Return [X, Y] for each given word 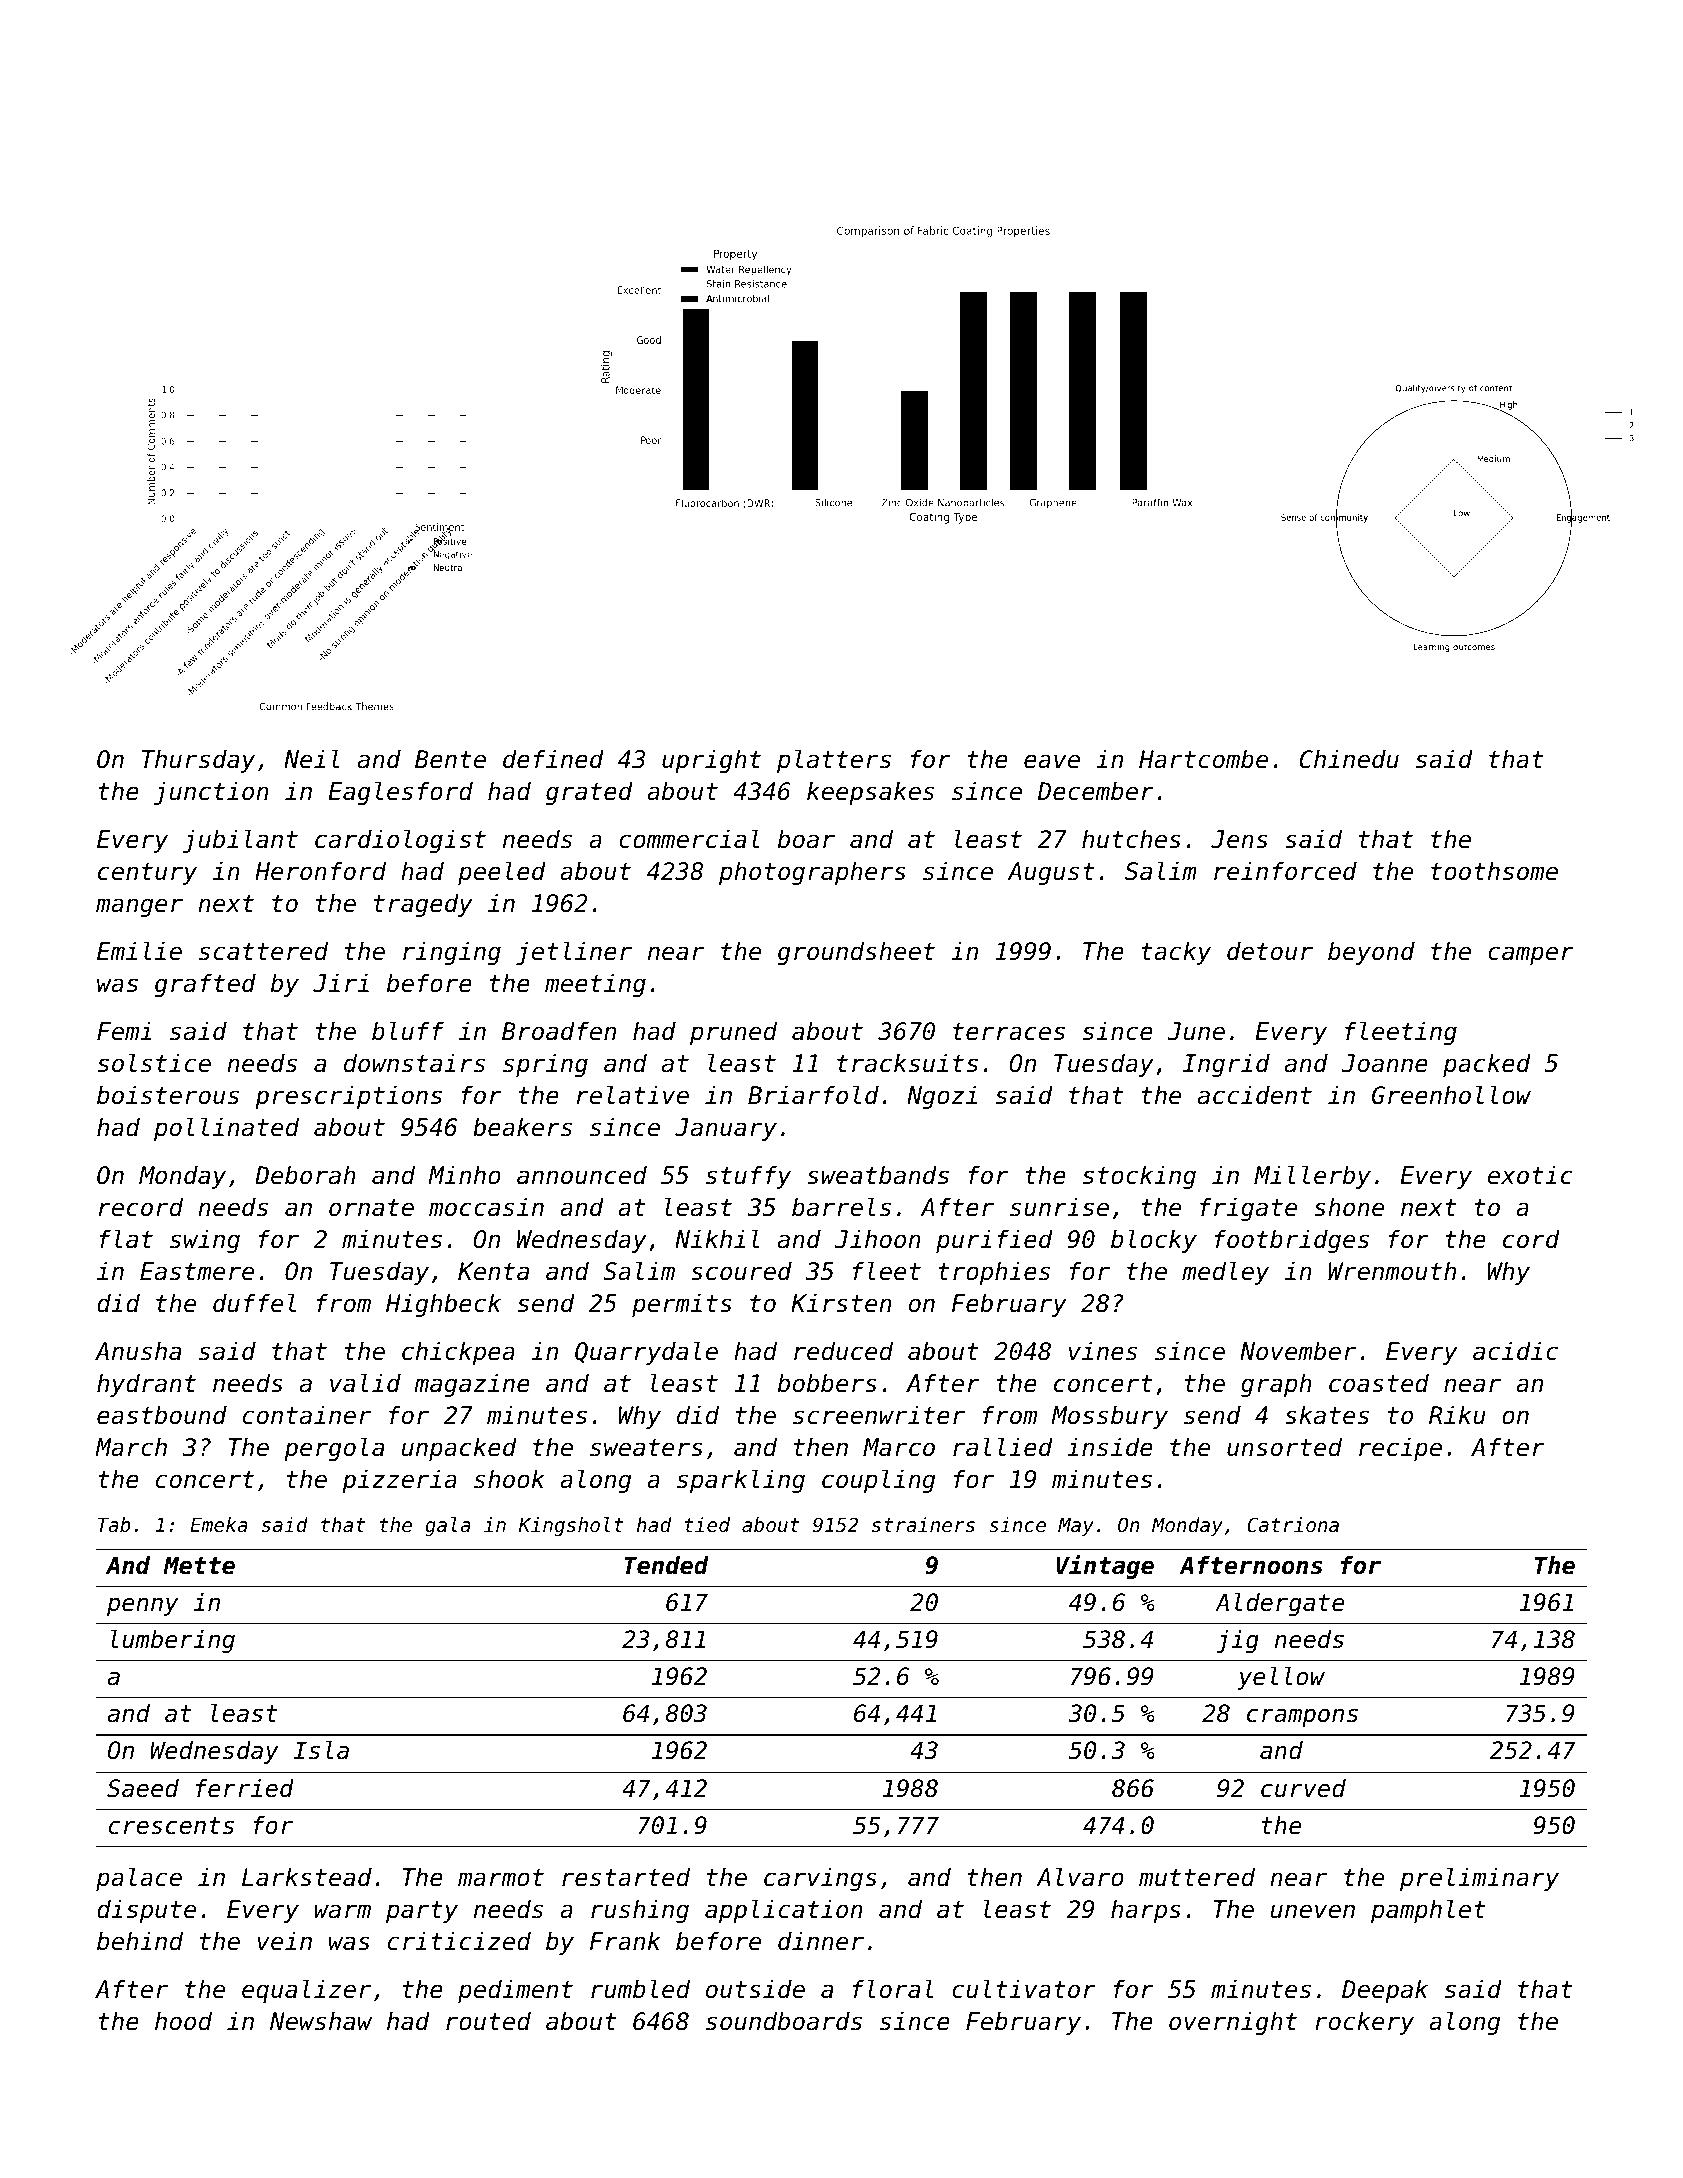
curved [1303, 1788]
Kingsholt [571, 1526]
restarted [626, 1877]
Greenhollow [1451, 1095]
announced [582, 1175]
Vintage [1105, 1566]
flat [126, 1239]
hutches [1131, 839]
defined [553, 759]
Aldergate [1280, 1604]
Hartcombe [1203, 759]
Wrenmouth [1392, 1271]
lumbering [173, 1641]
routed [488, 2021]
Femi [124, 1031]
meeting [595, 985]
